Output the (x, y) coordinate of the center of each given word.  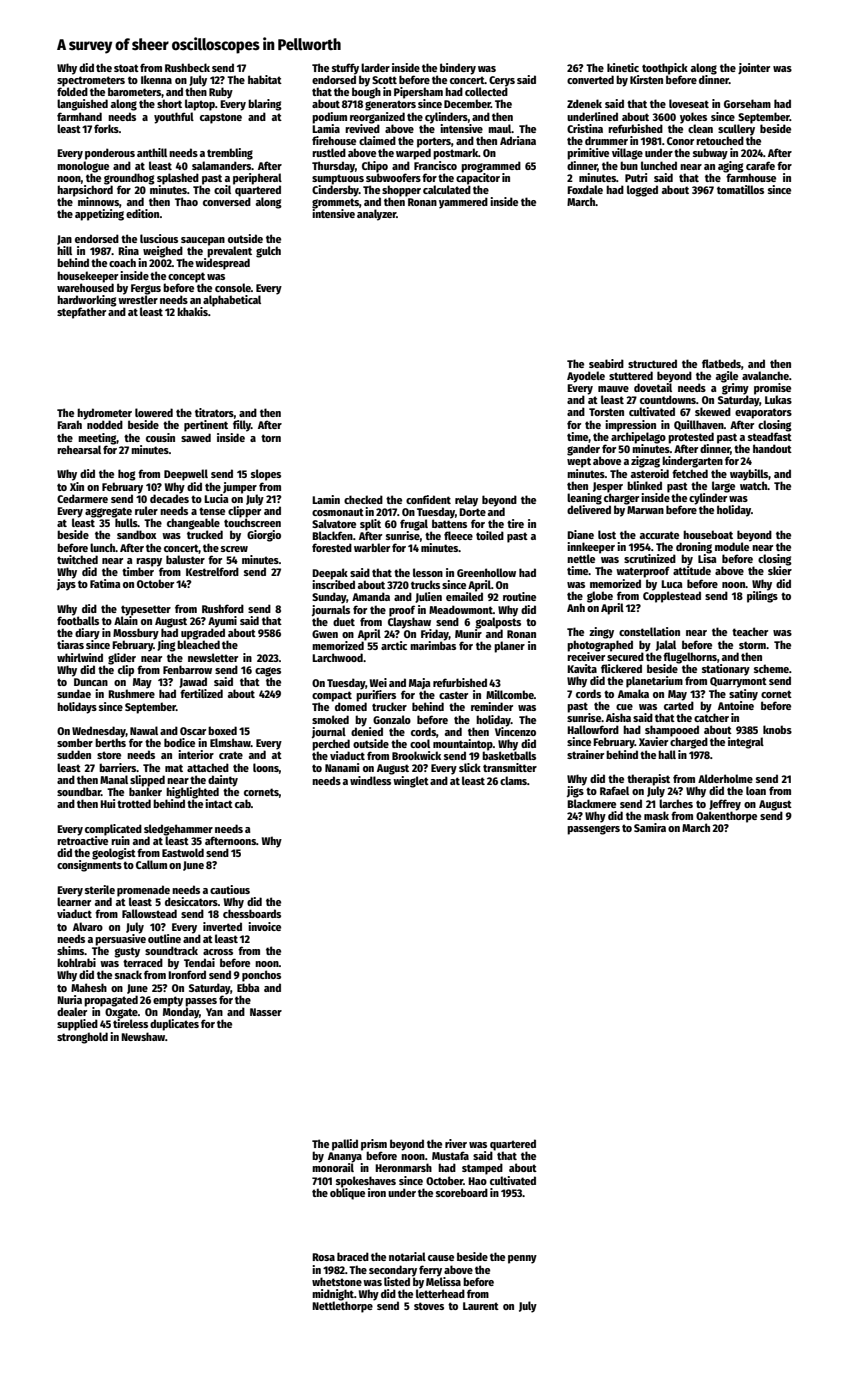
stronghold (82, 1038)
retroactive (82, 840)
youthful (174, 118)
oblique (347, 1194)
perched (331, 745)
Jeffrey (725, 805)
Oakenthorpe (726, 817)
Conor (680, 141)
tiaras (70, 644)
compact (332, 696)
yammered (463, 203)
